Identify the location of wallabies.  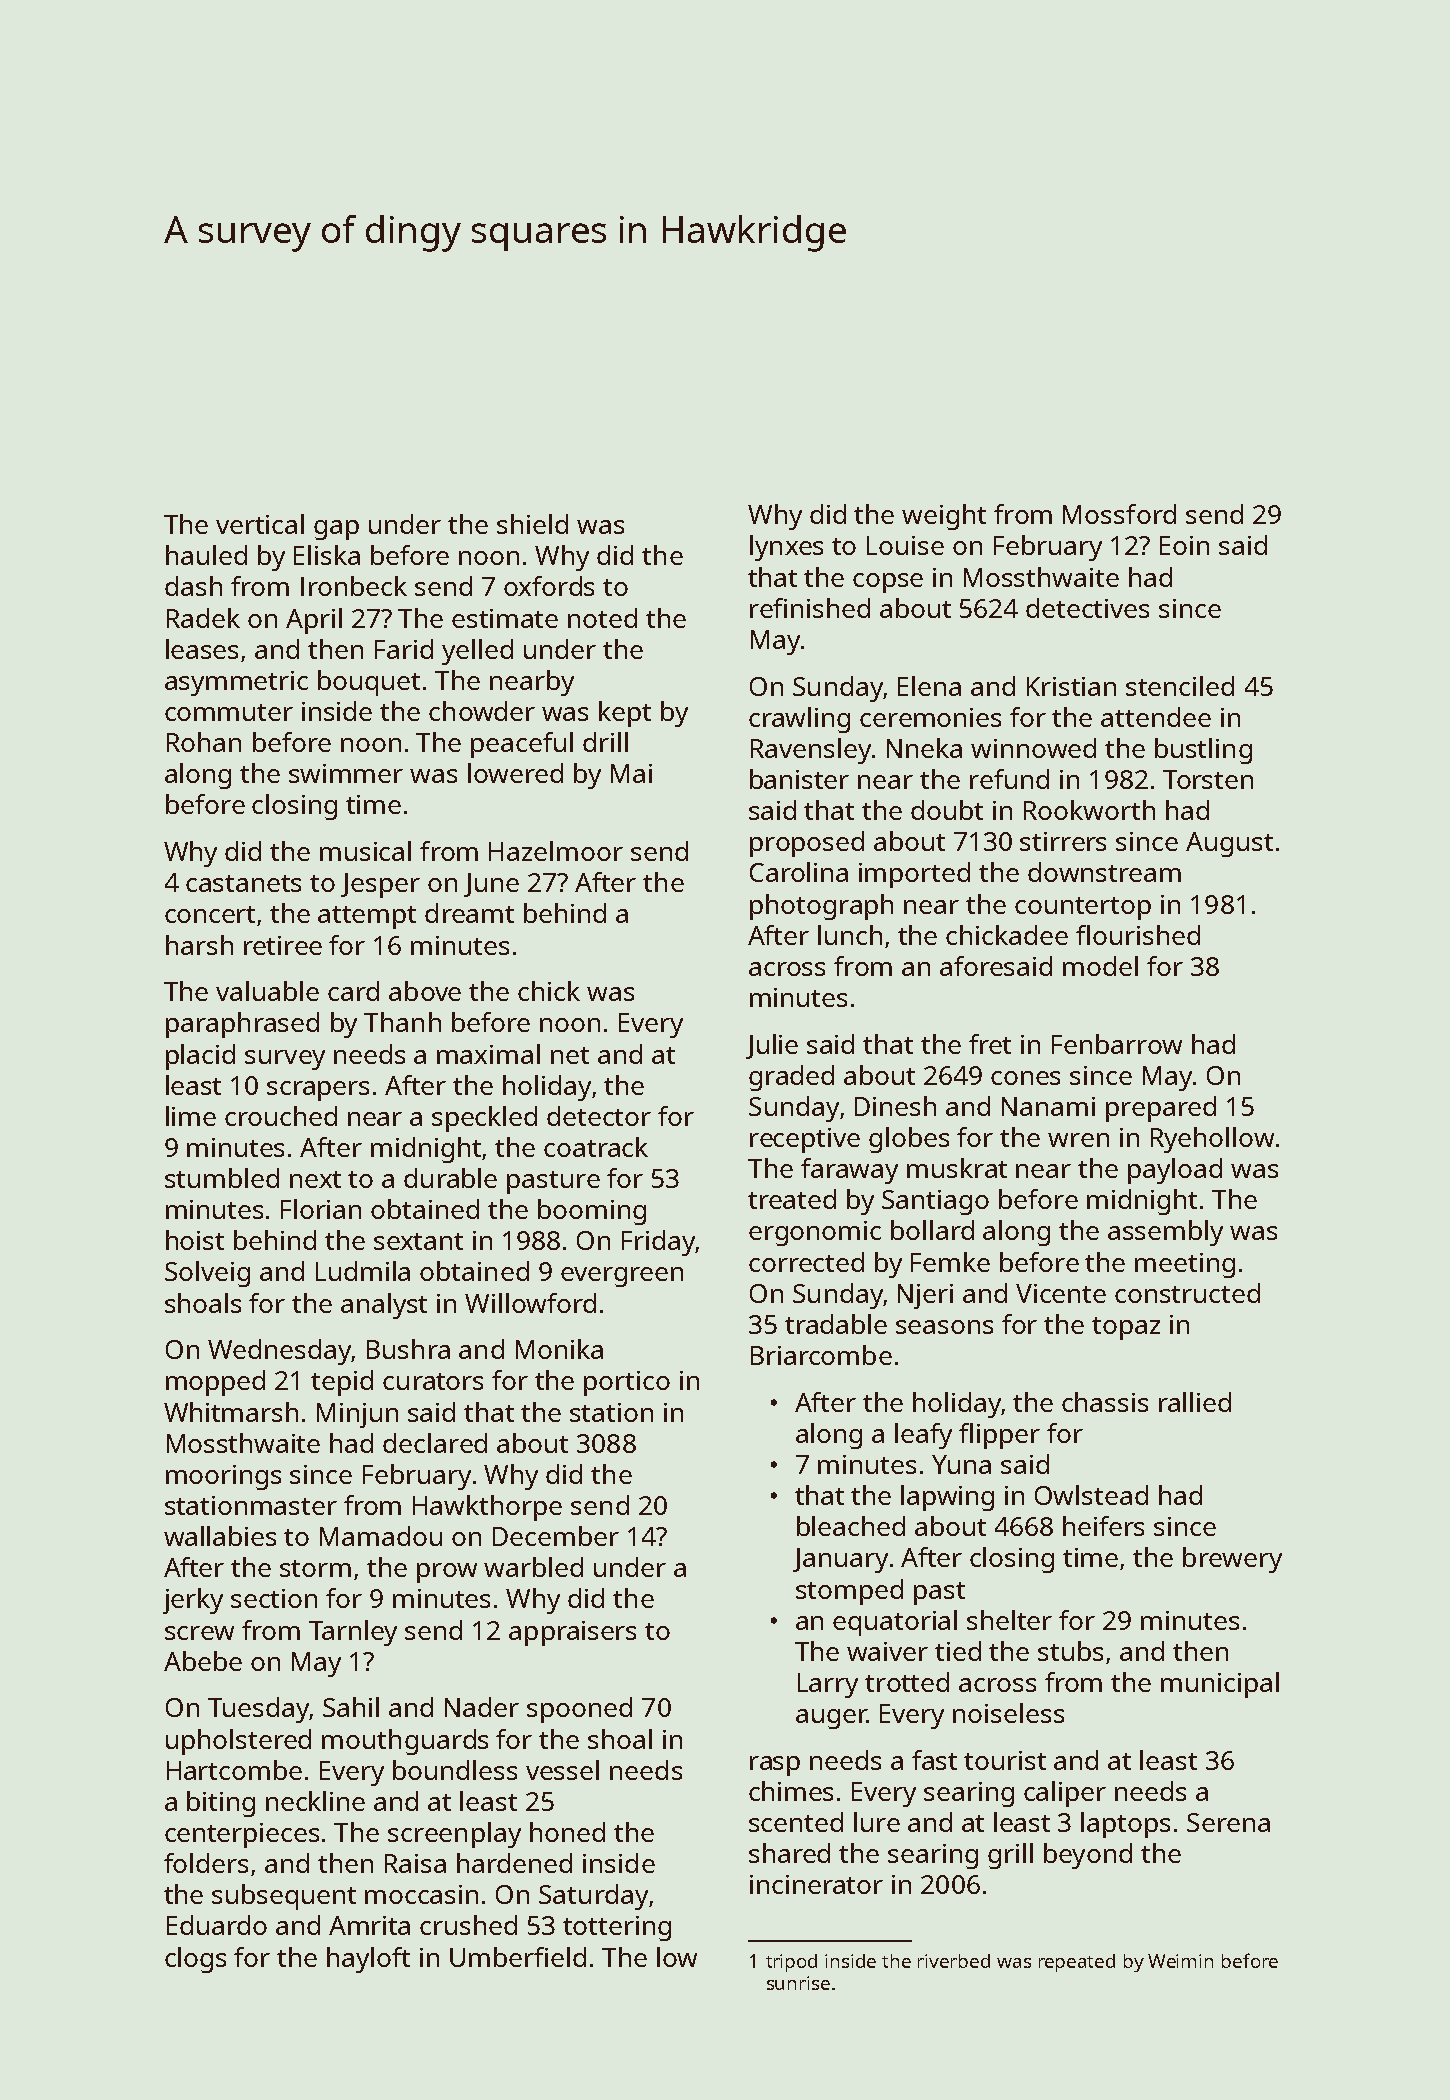
(220, 1536).
